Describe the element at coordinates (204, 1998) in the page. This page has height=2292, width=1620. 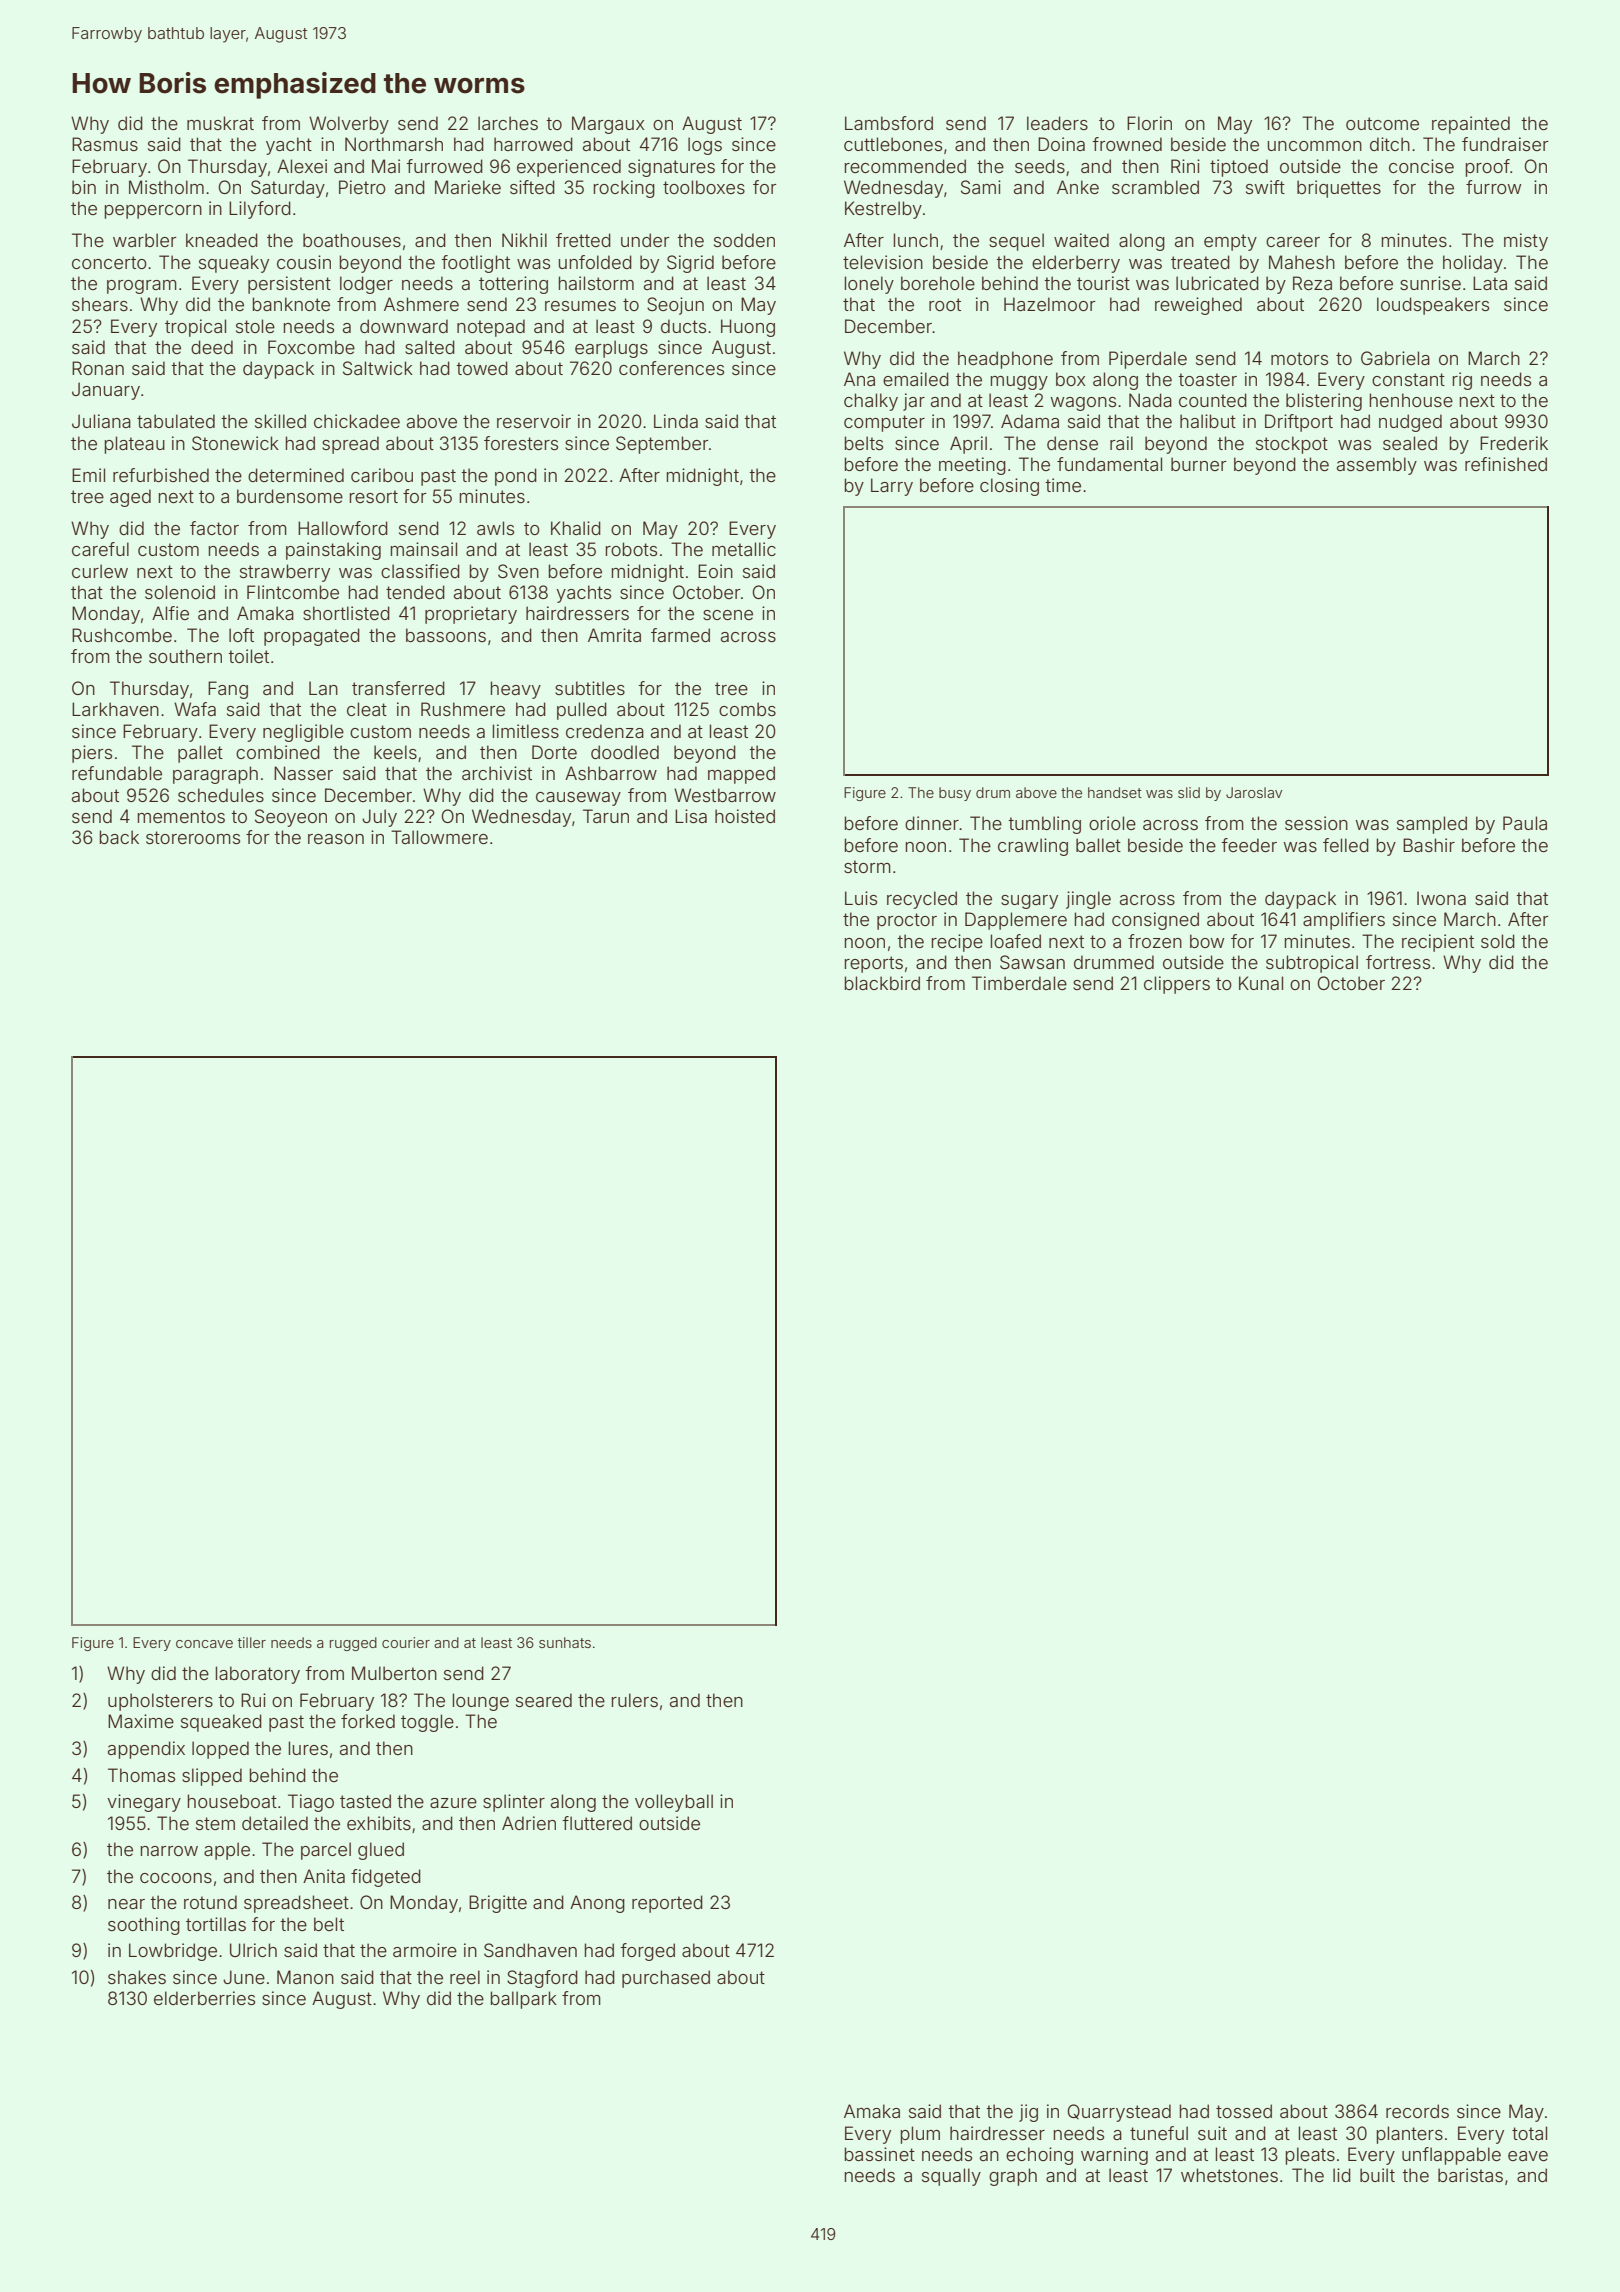
I see `elderberries` at that location.
